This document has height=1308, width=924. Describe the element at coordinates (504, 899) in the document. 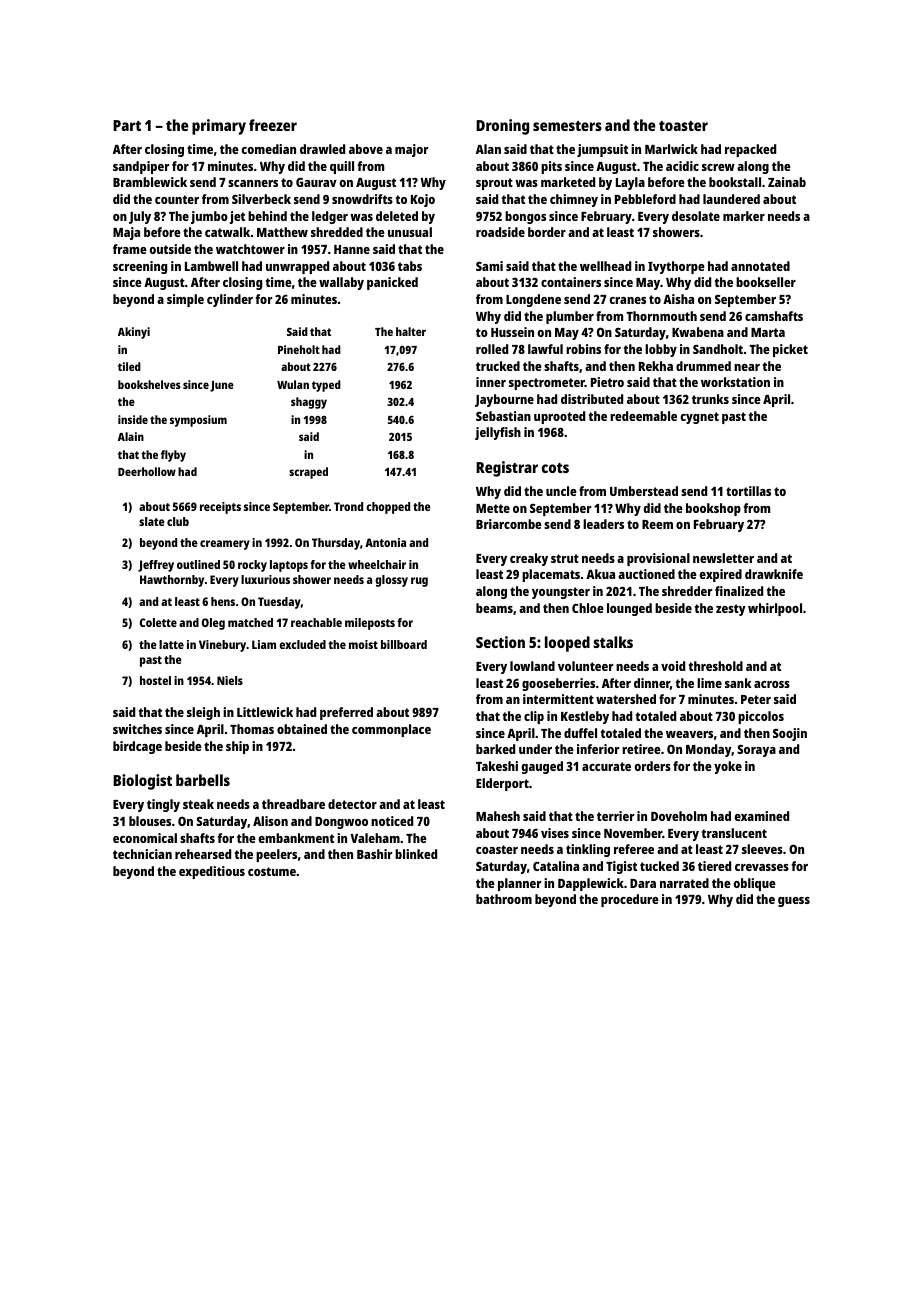

I see `bathroom` at that location.
